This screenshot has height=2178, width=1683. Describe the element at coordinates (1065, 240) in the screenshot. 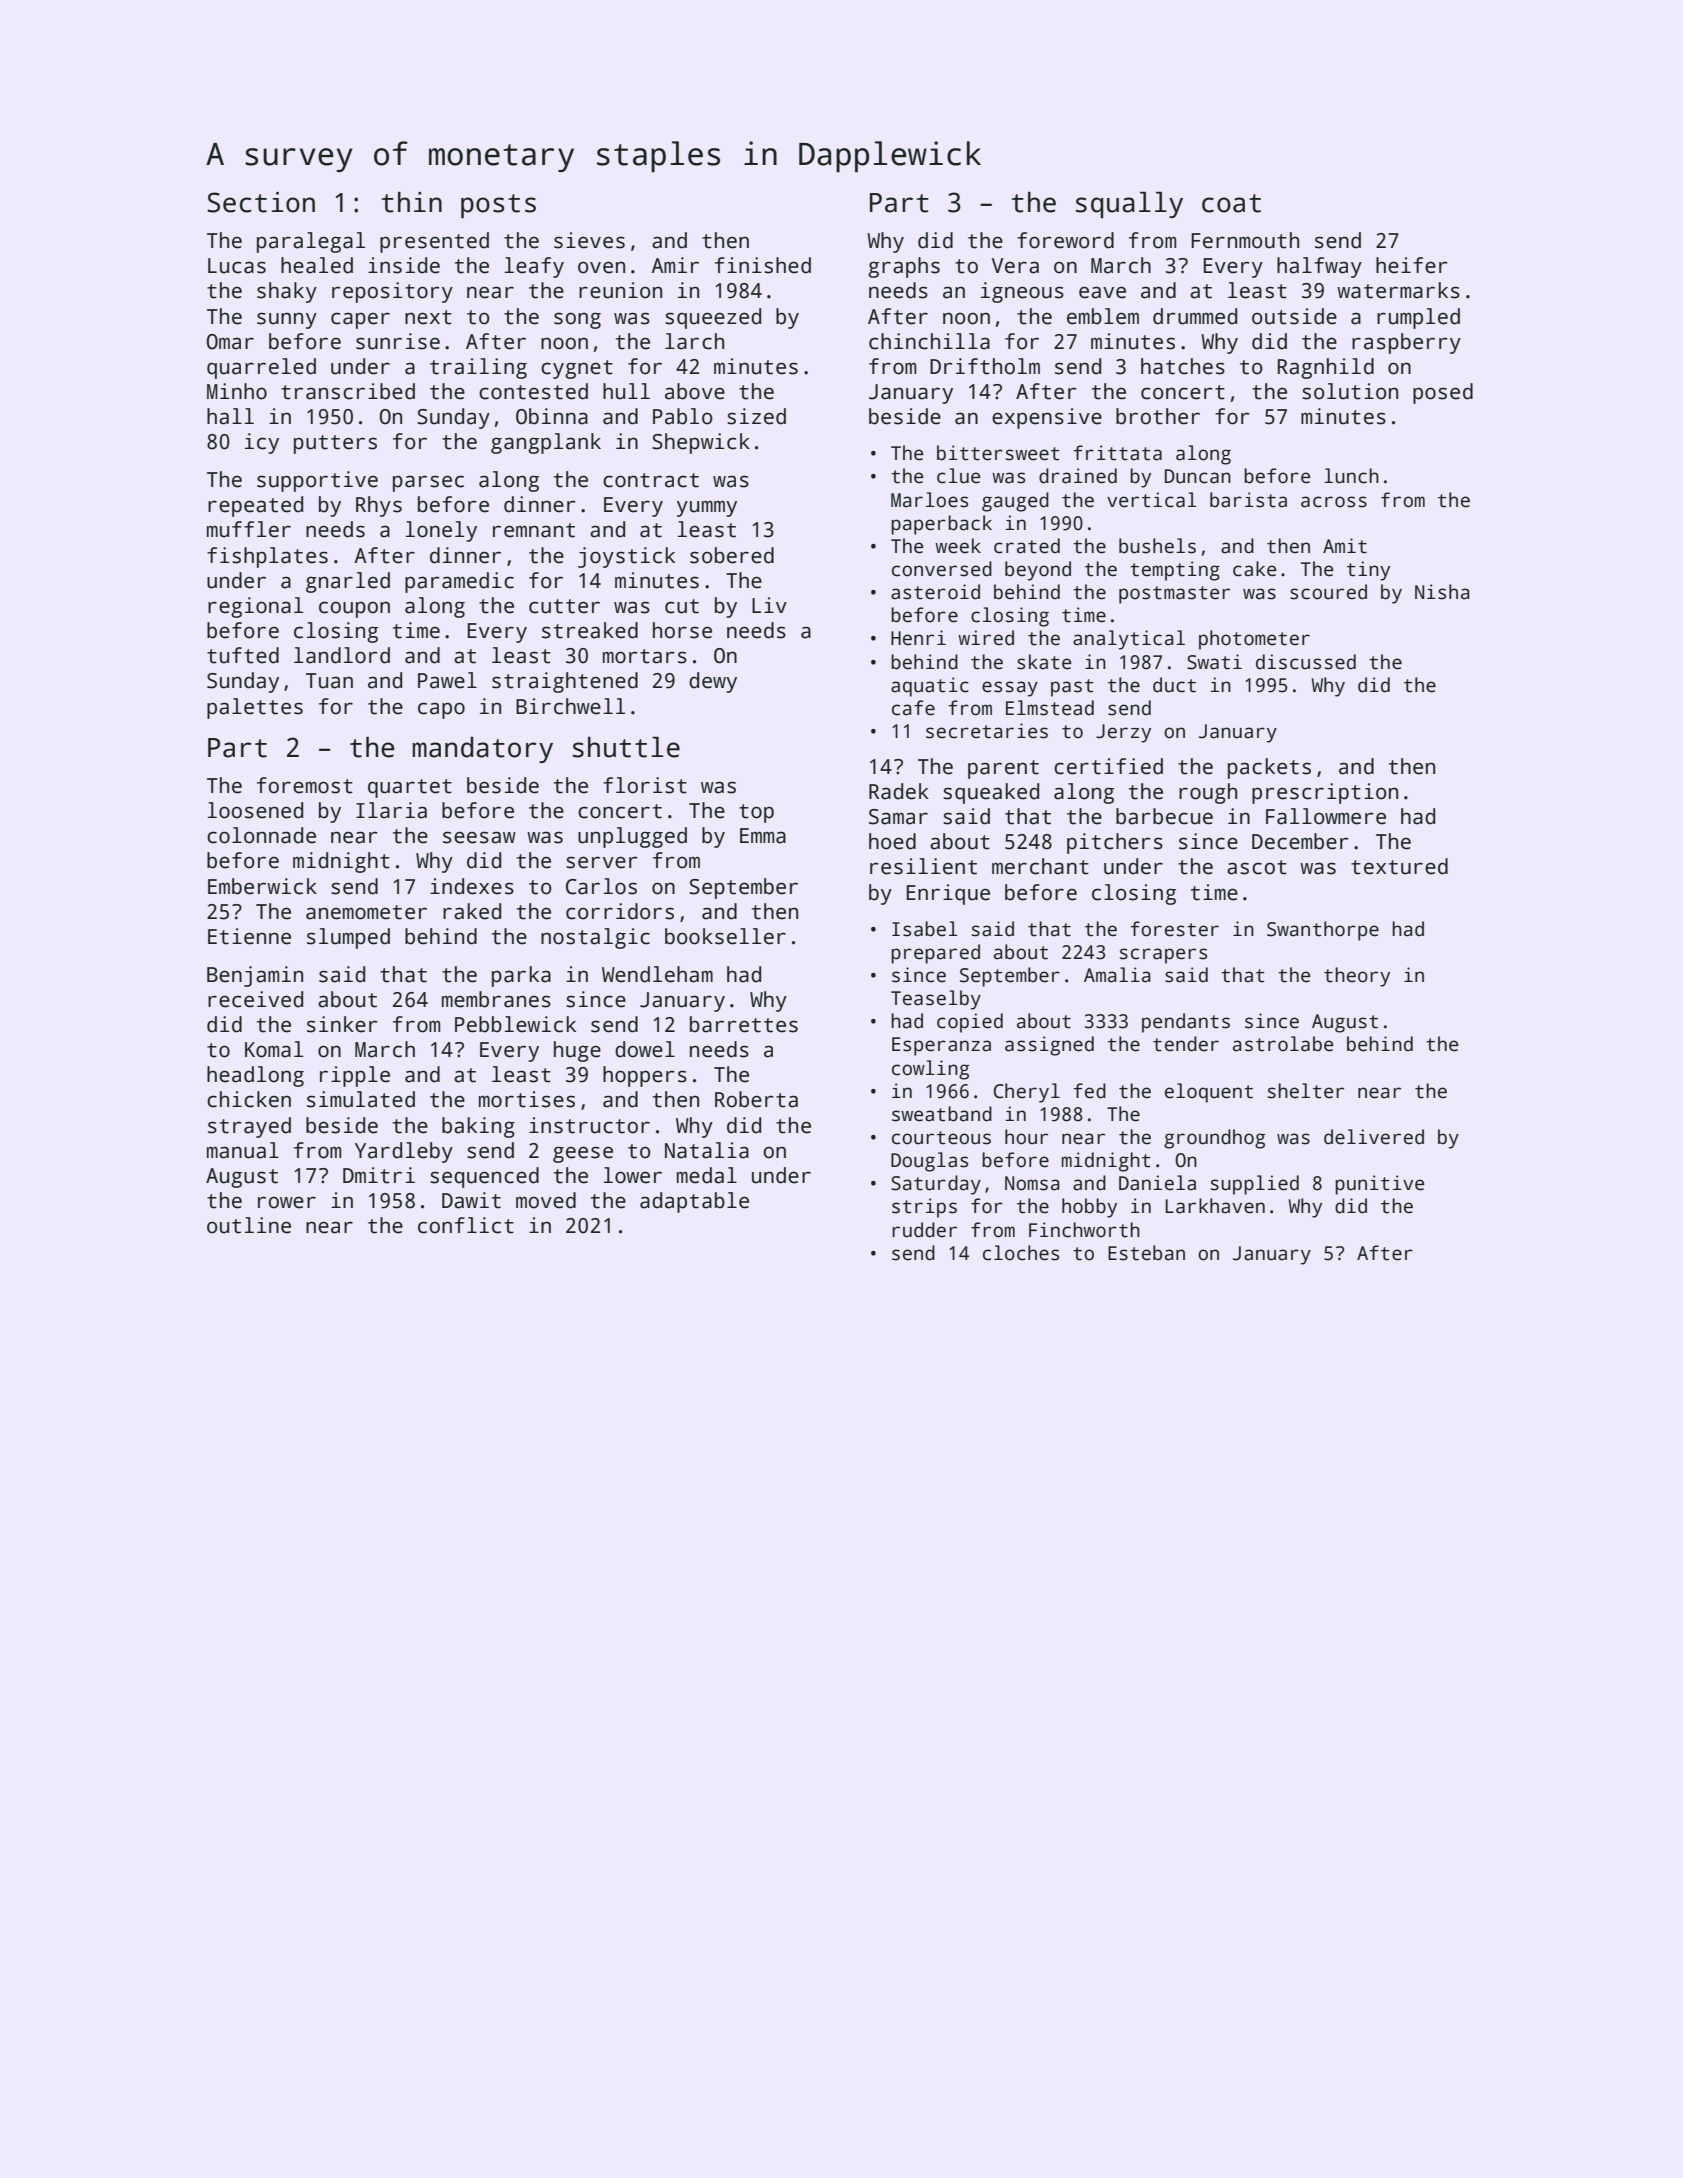

I see `foreword` at that location.
